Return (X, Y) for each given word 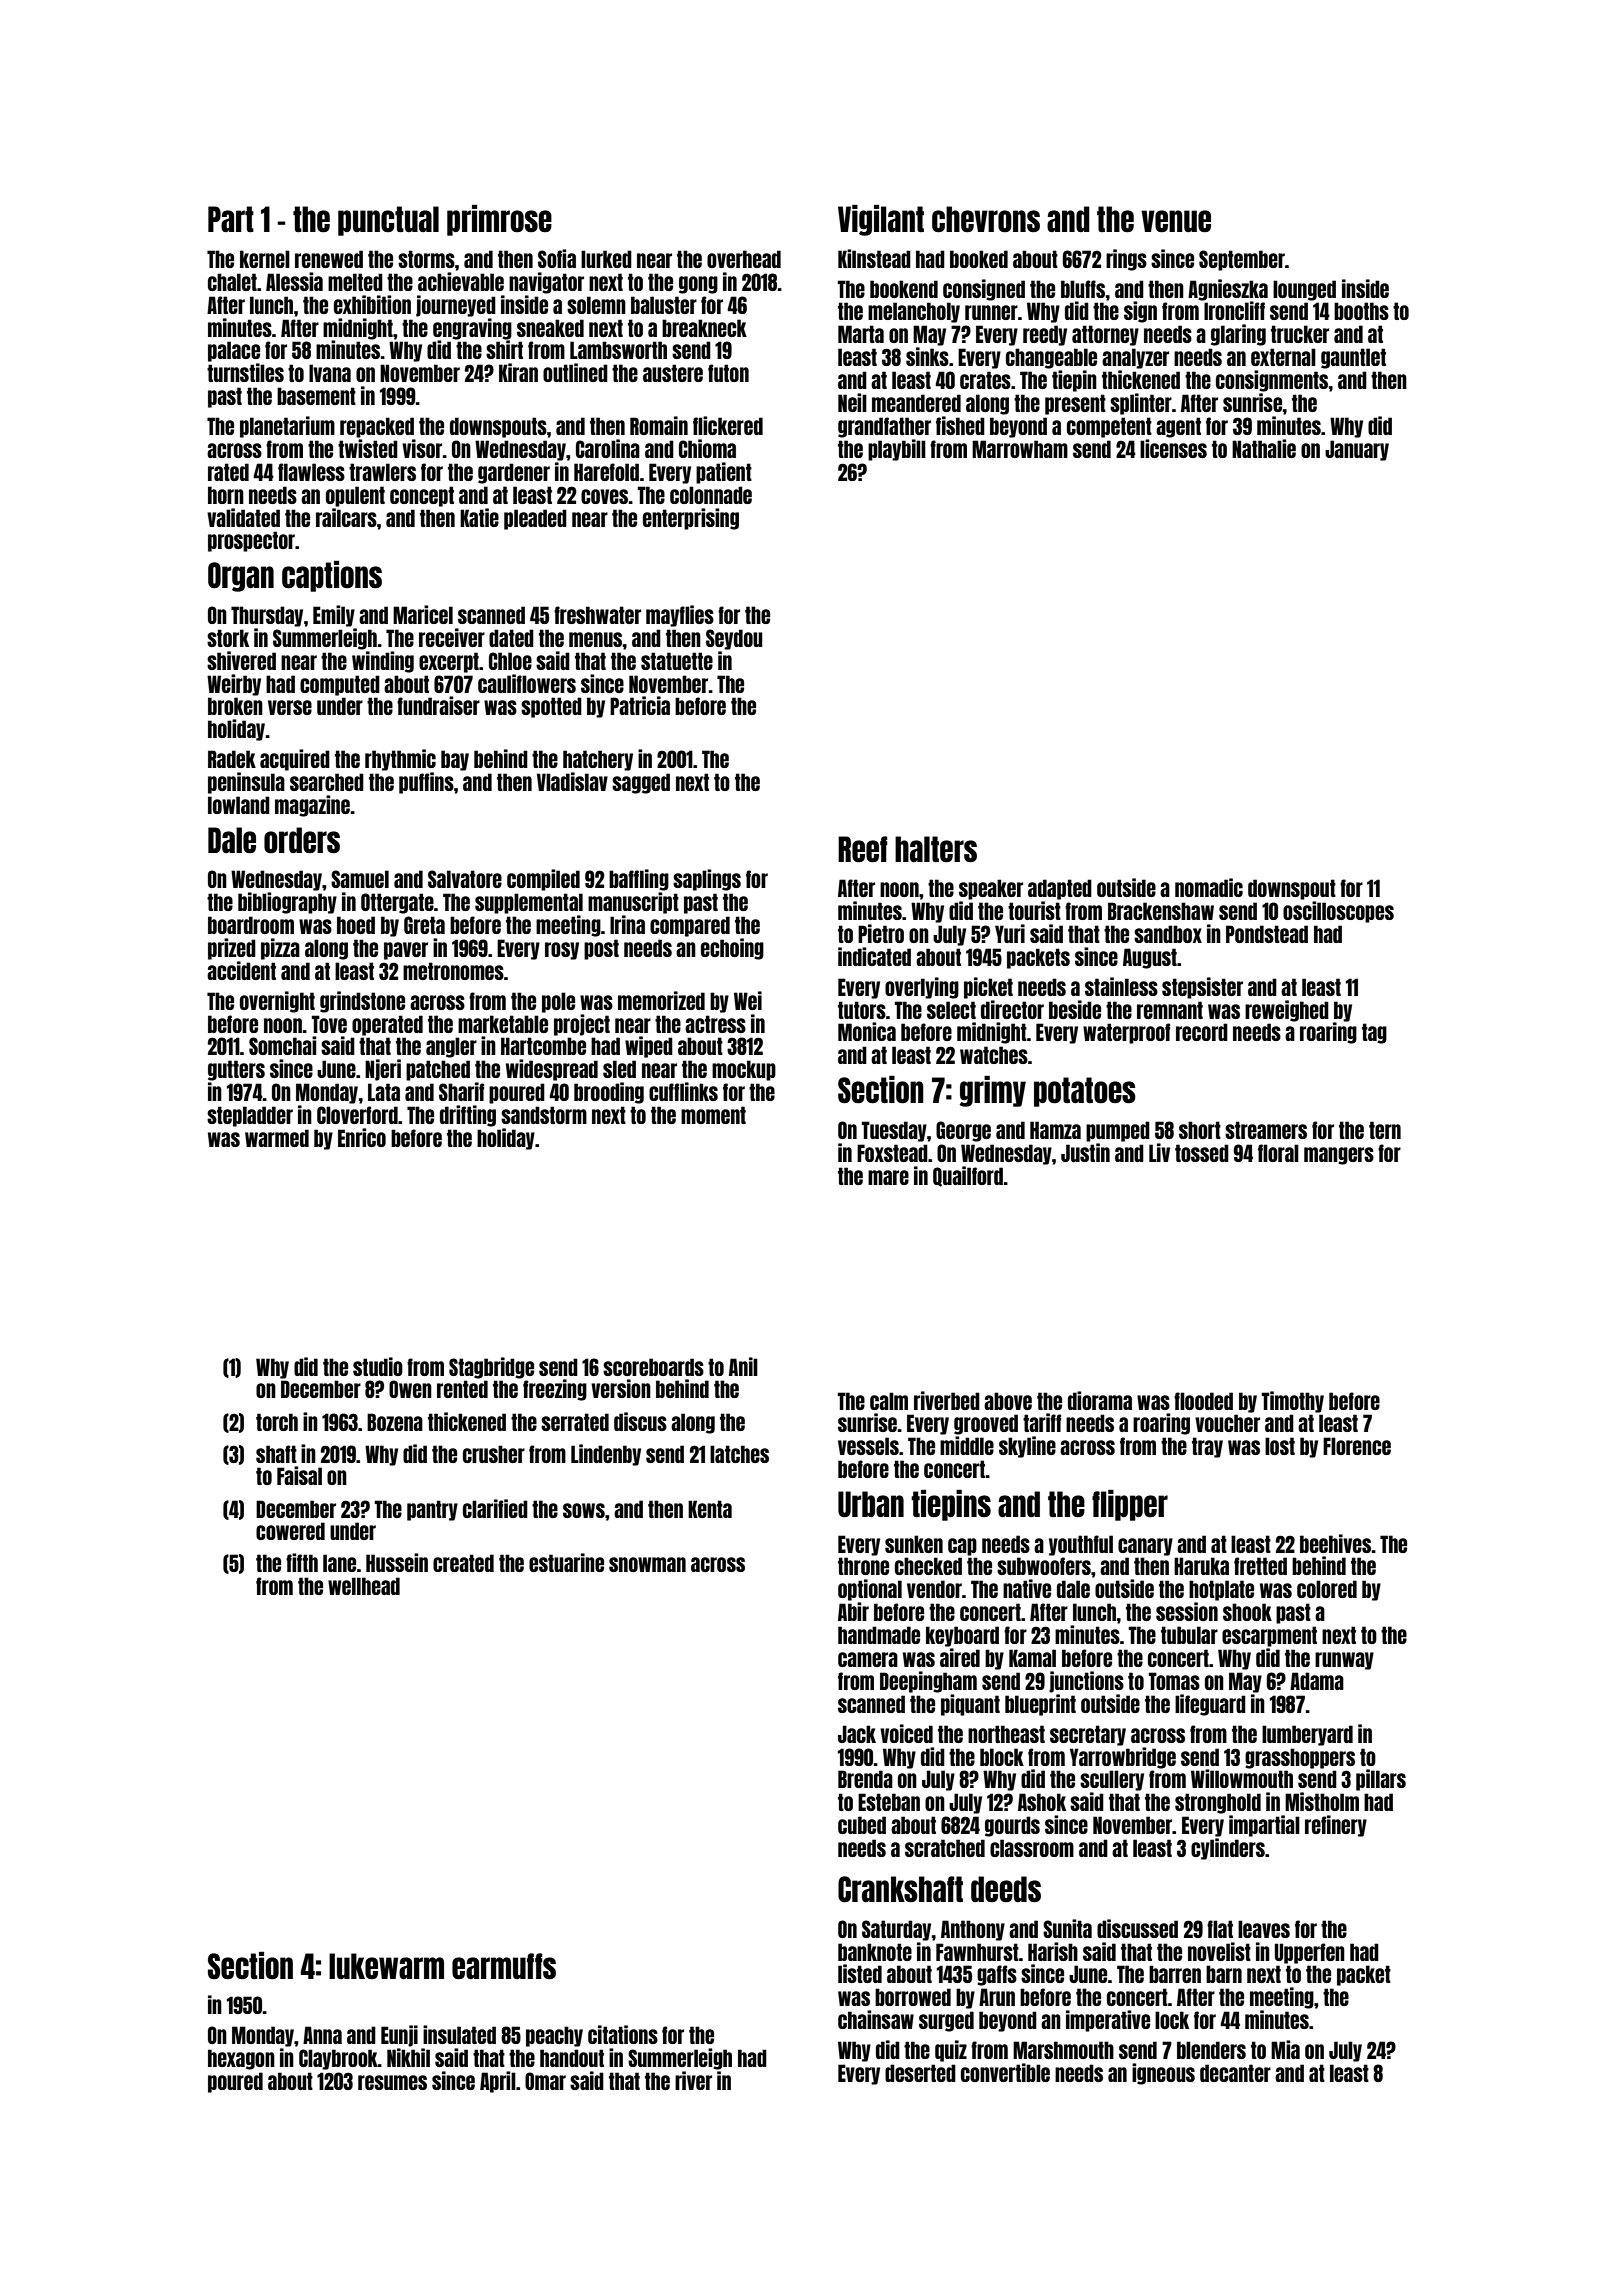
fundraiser (438, 705)
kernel (265, 259)
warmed (277, 1138)
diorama (1100, 1400)
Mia (1285, 2049)
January (1357, 450)
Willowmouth (1242, 1778)
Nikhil (408, 2057)
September (1242, 260)
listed (860, 1973)
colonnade (711, 495)
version (621, 1388)
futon (728, 373)
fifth (302, 1562)
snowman (647, 1564)
